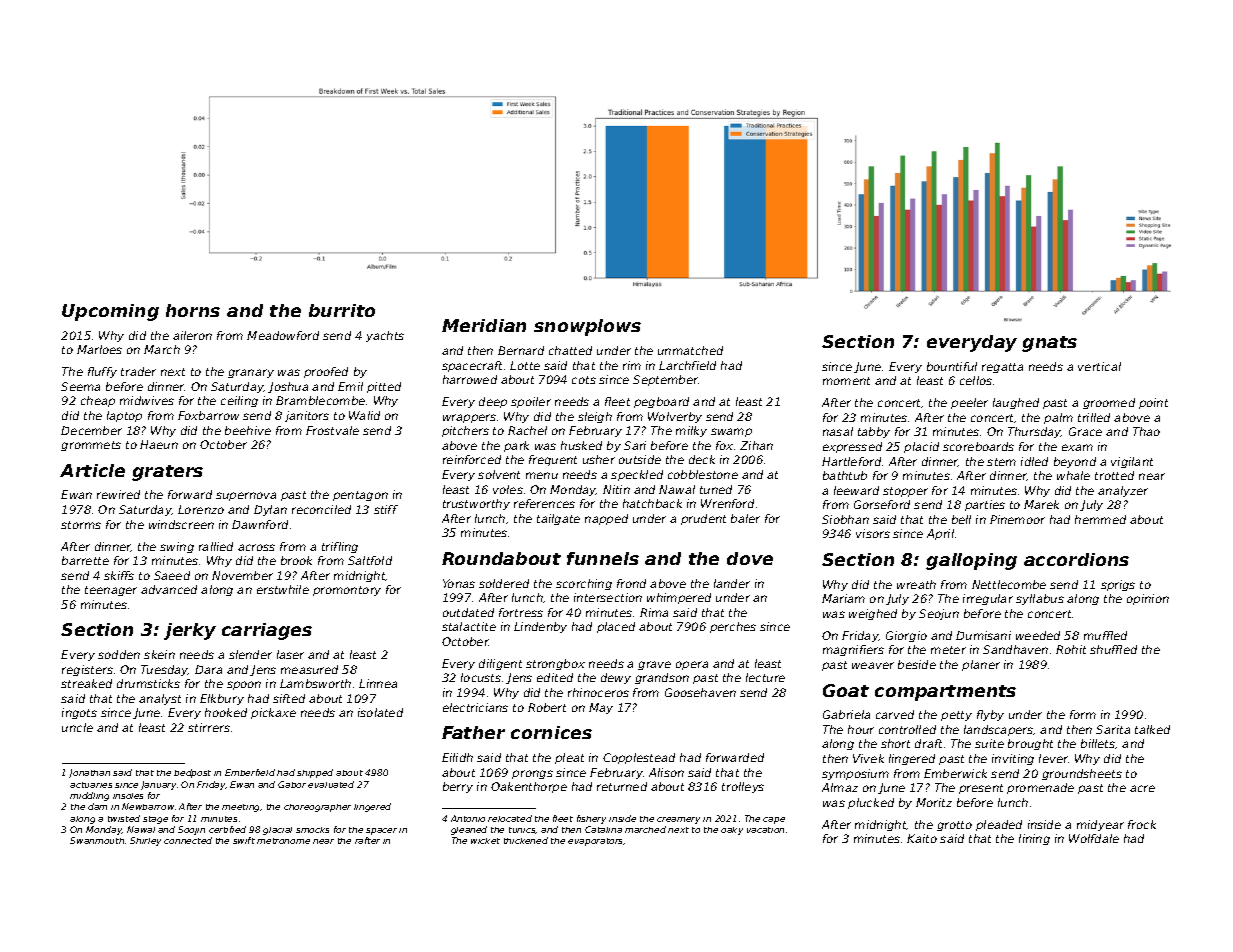 The width and height of the page is (1233, 952). Describe the element at coordinates (469, 418) in the page. I see `wrappers` at that location.
